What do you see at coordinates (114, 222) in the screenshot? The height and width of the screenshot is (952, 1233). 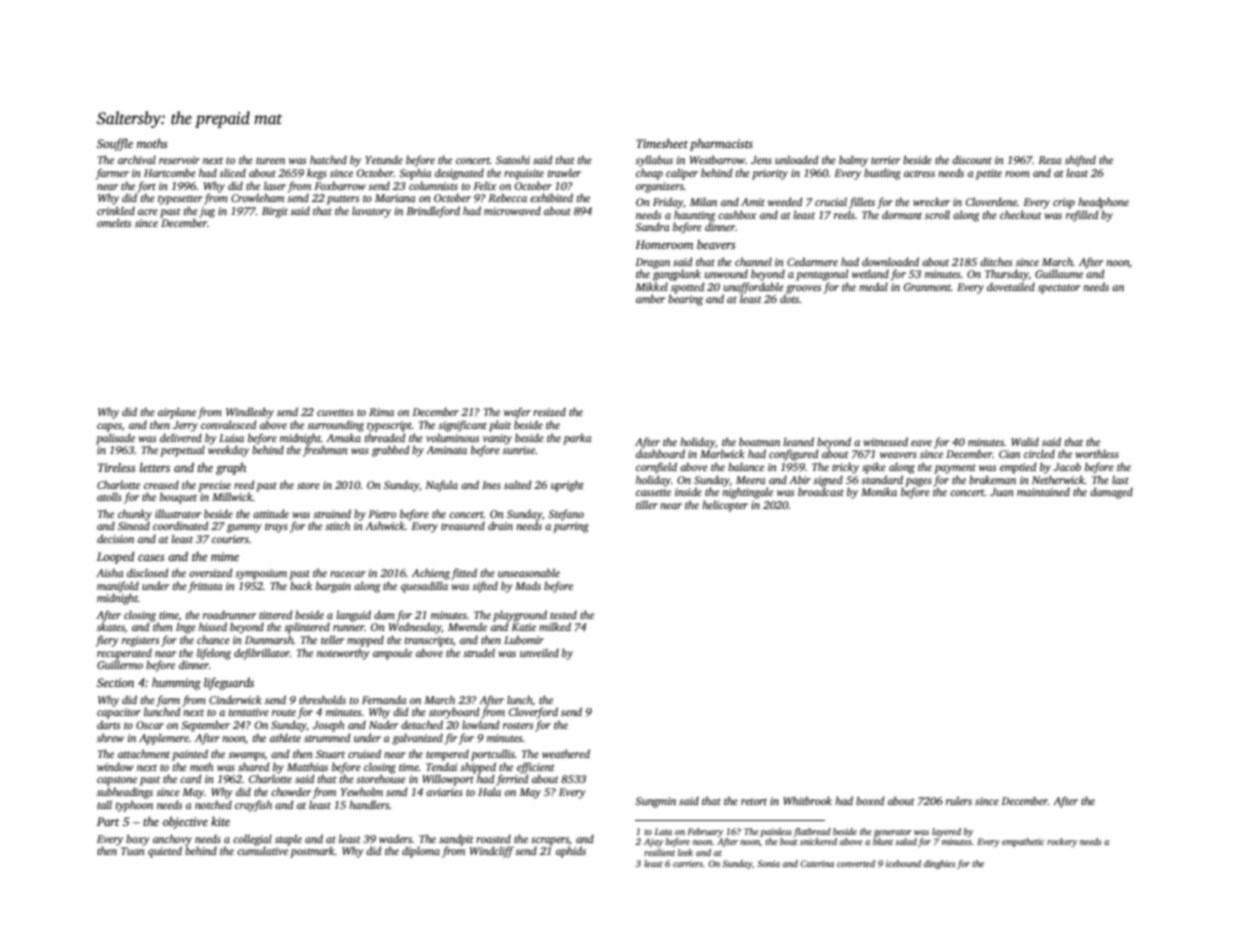 I see `omelets` at bounding box center [114, 222].
